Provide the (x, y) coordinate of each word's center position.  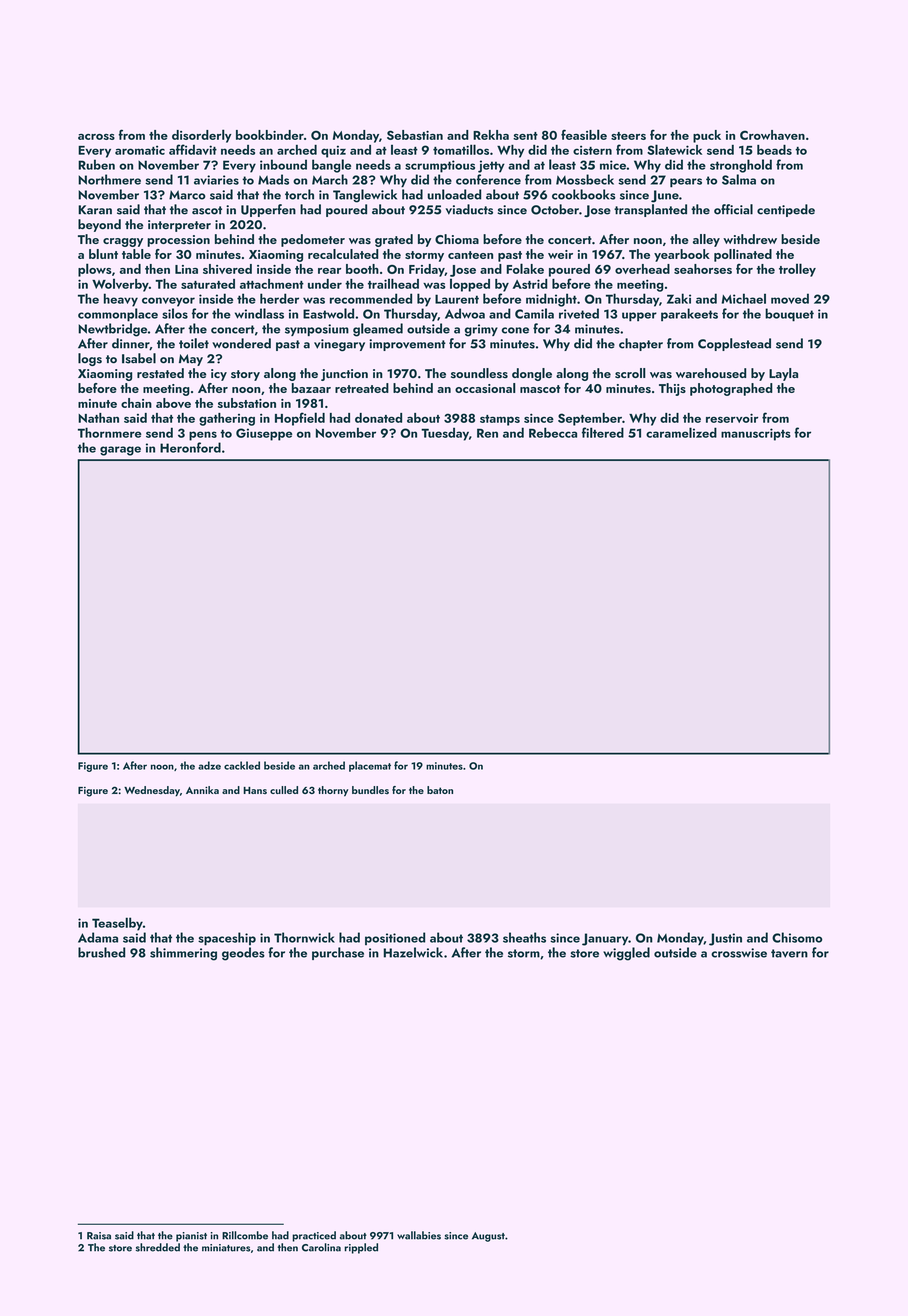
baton (440, 790)
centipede (786, 210)
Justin (725, 939)
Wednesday (152, 791)
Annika (202, 790)
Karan (95, 210)
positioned (395, 938)
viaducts (469, 209)
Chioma (457, 239)
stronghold (741, 166)
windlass (259, 313)
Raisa (99, 1236)
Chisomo (797, 937)
